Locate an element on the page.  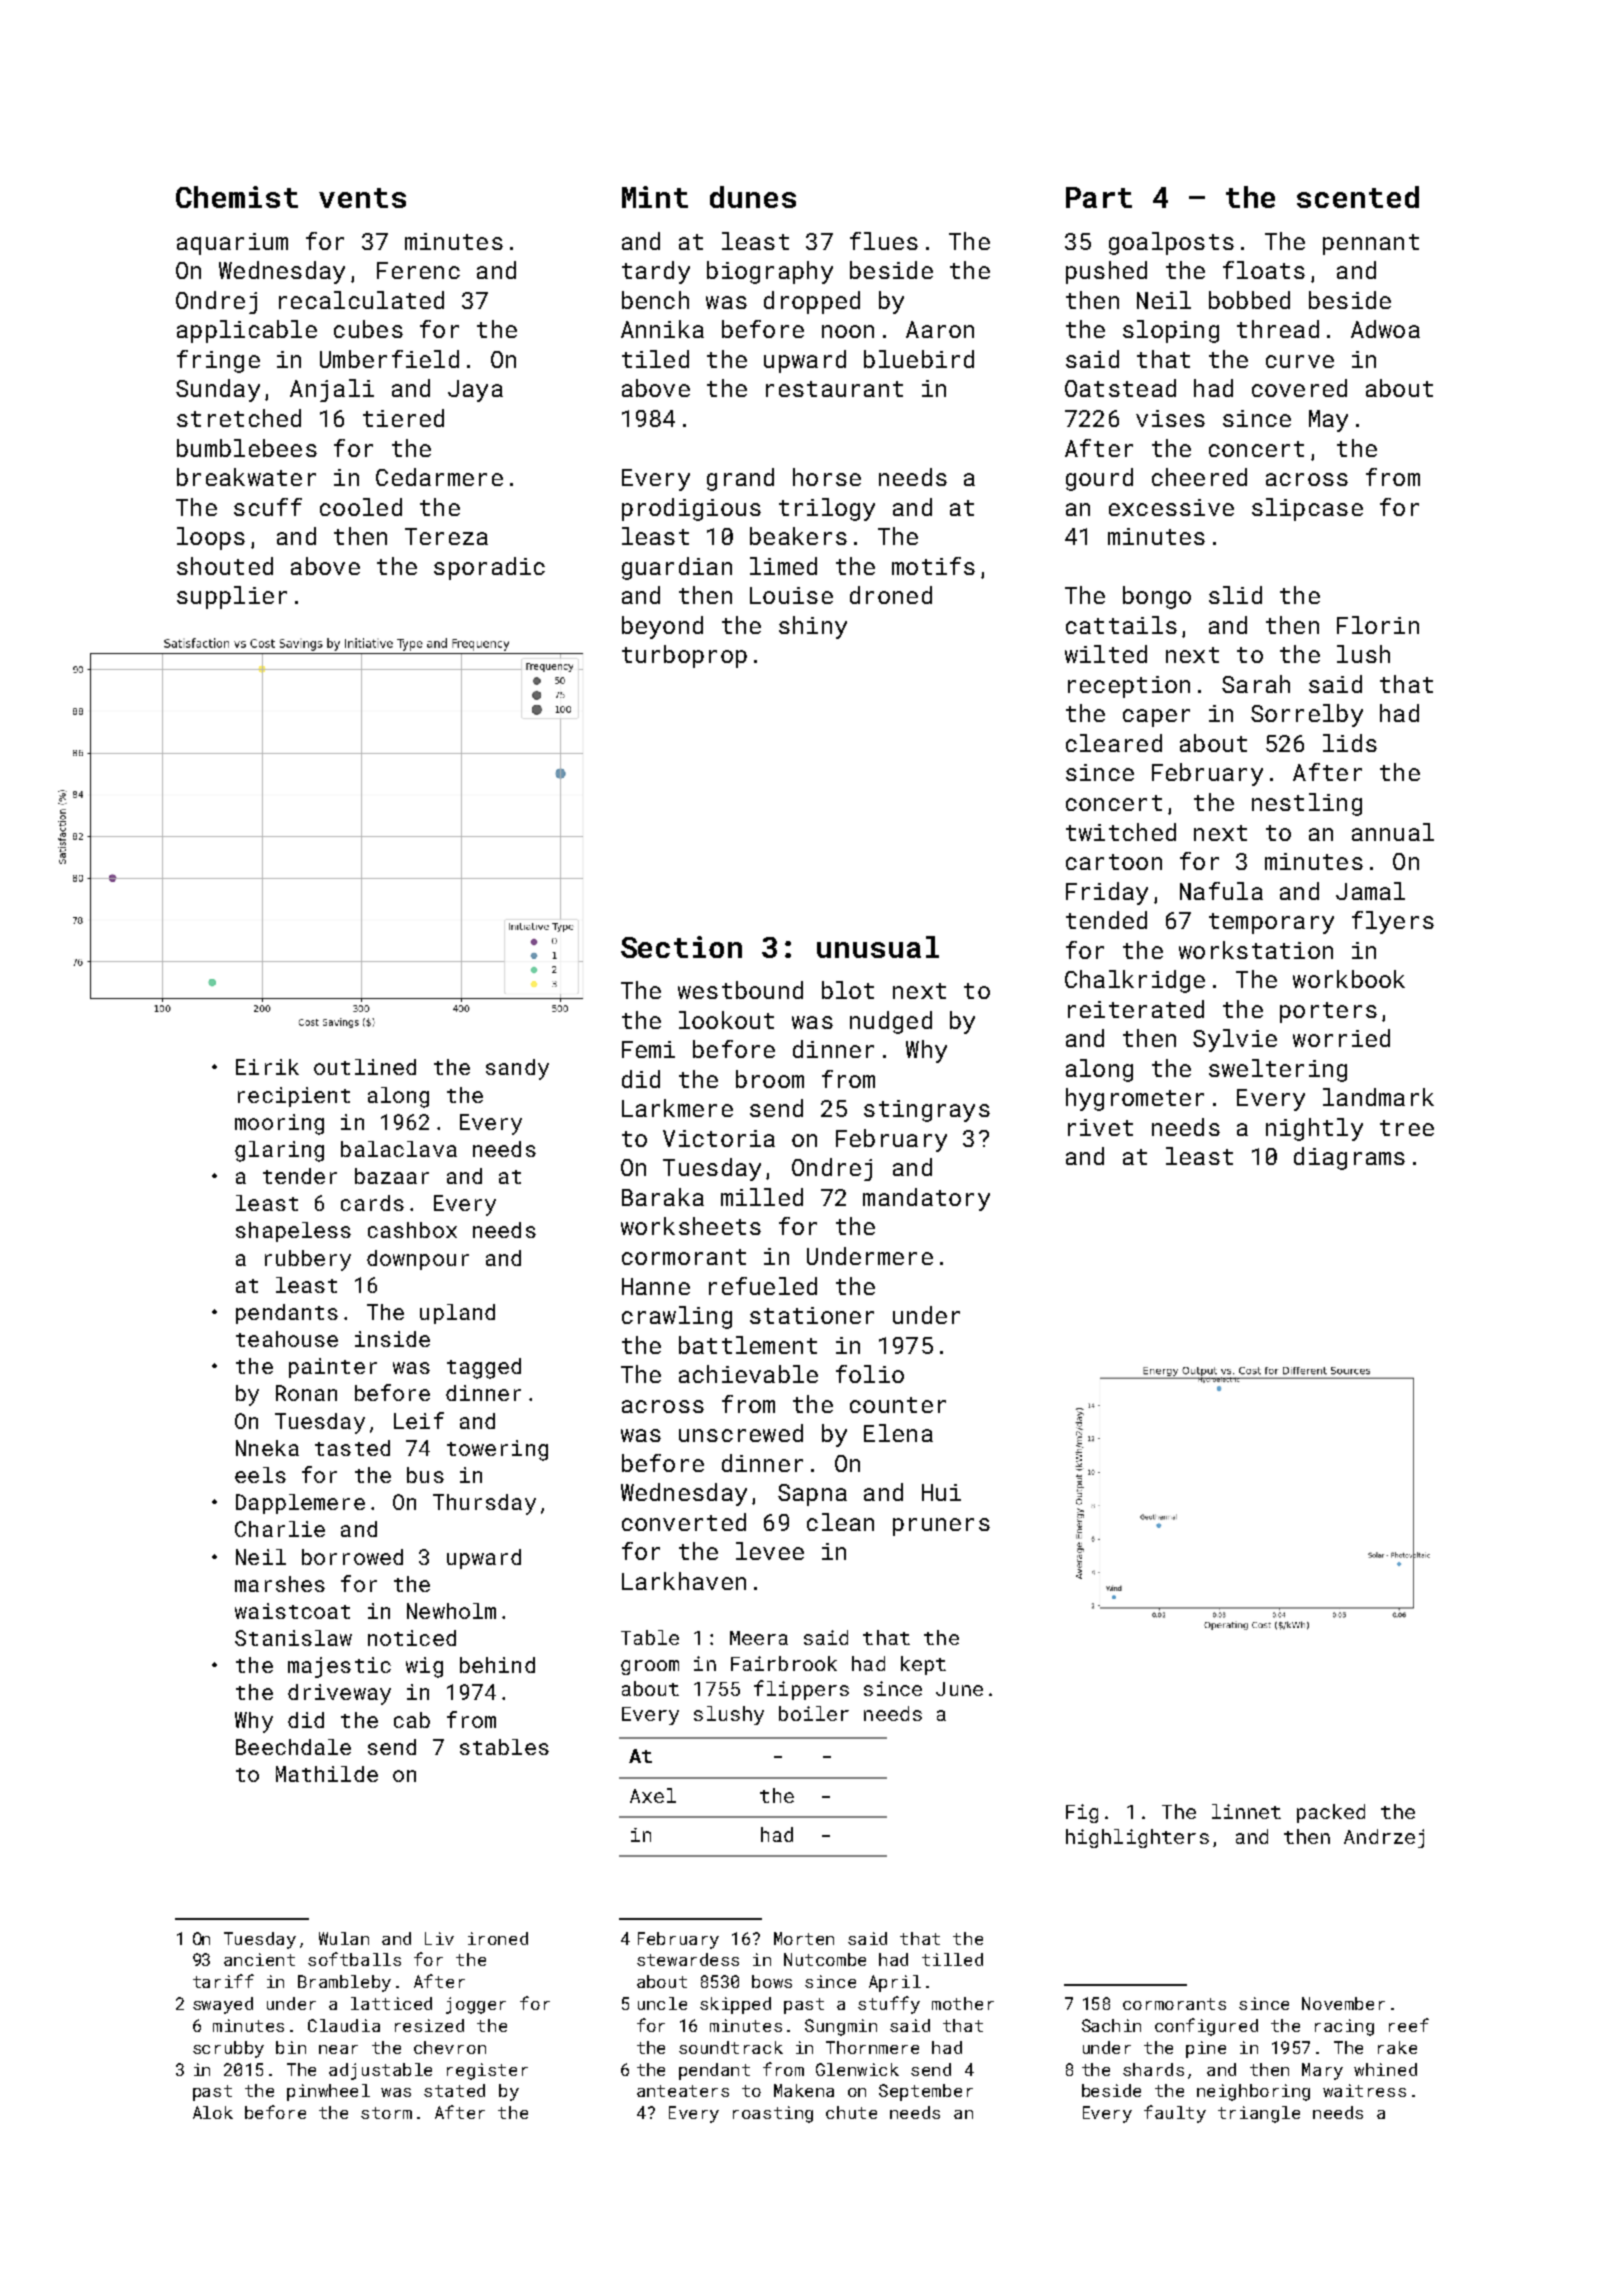
Nafula is located at coordinates (1221, 891).
